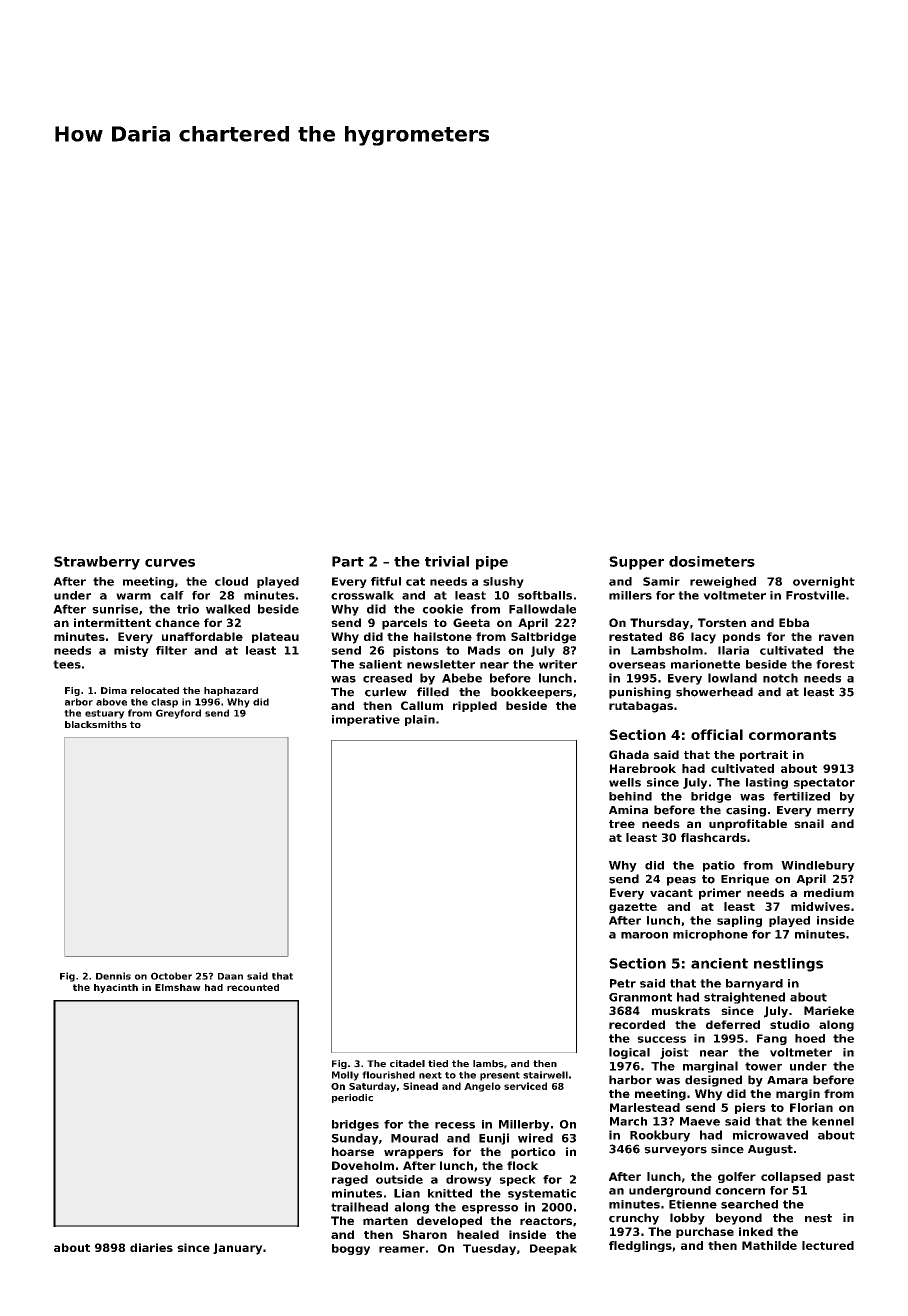  What do you see at coordinates (151, 1247) in the image?
I see `diaries` at bounding box center [151, 1247].
